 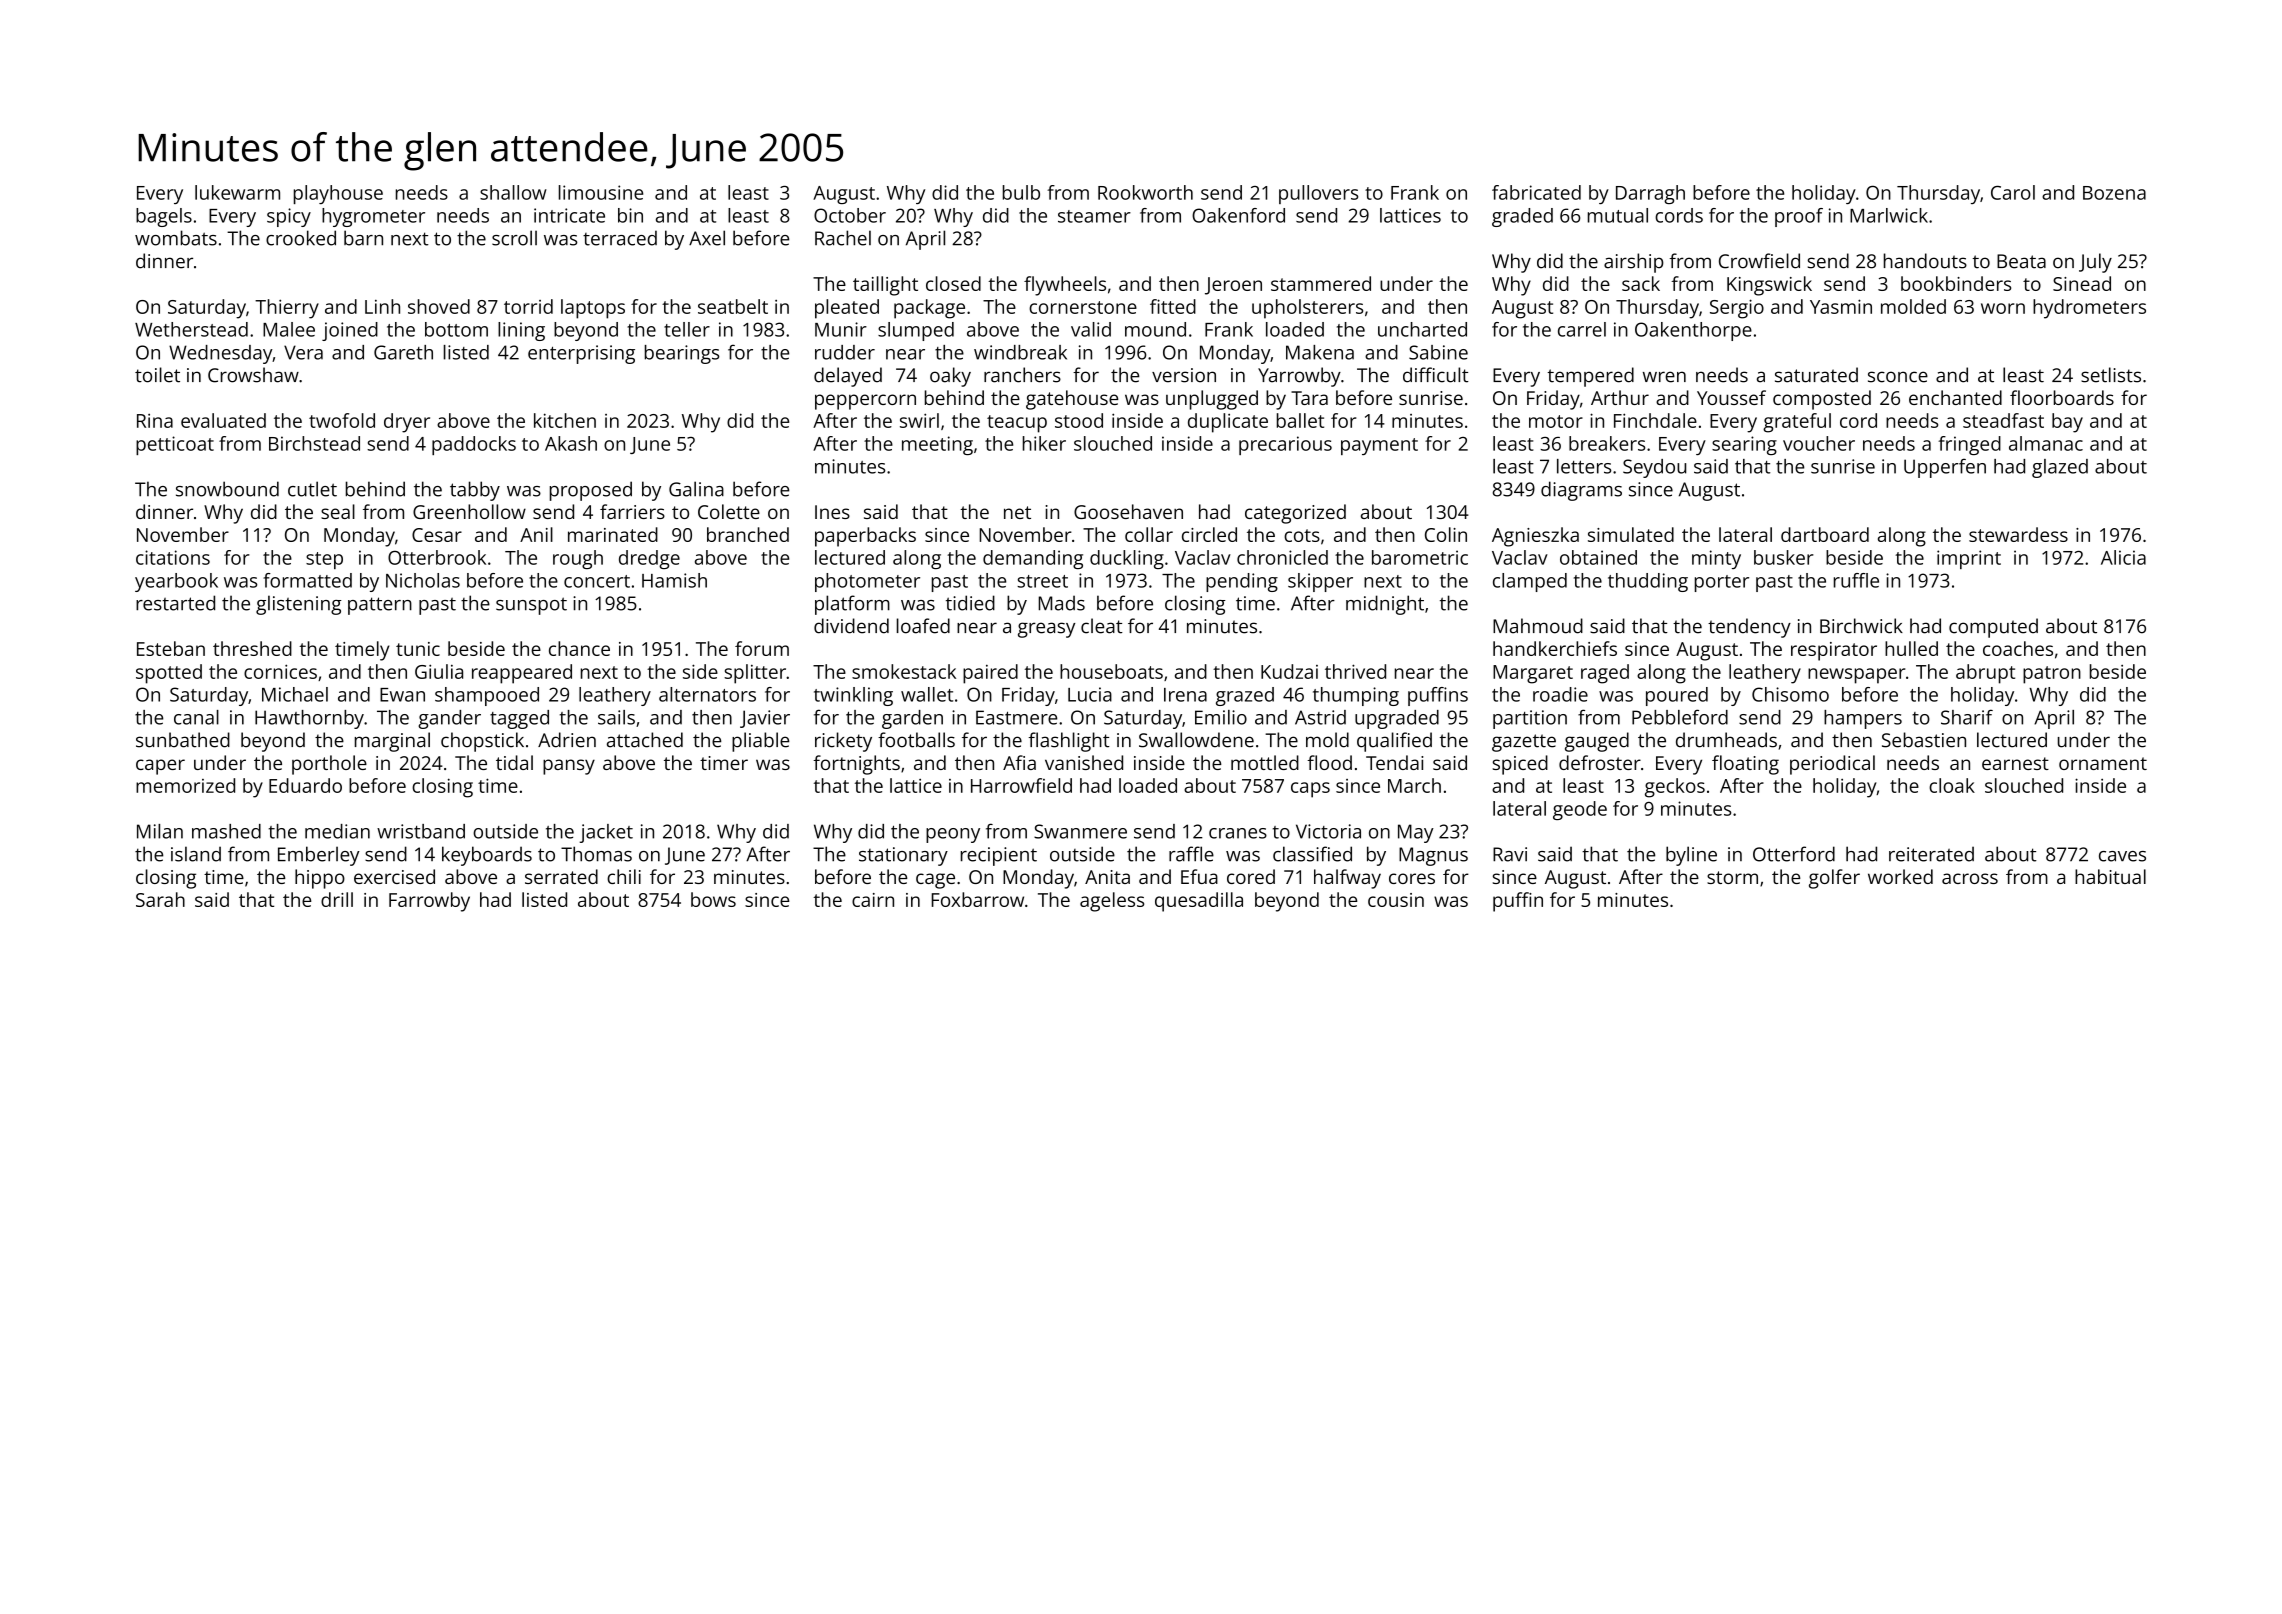 I want to click on hampers, so click(x=1863, y=719).
